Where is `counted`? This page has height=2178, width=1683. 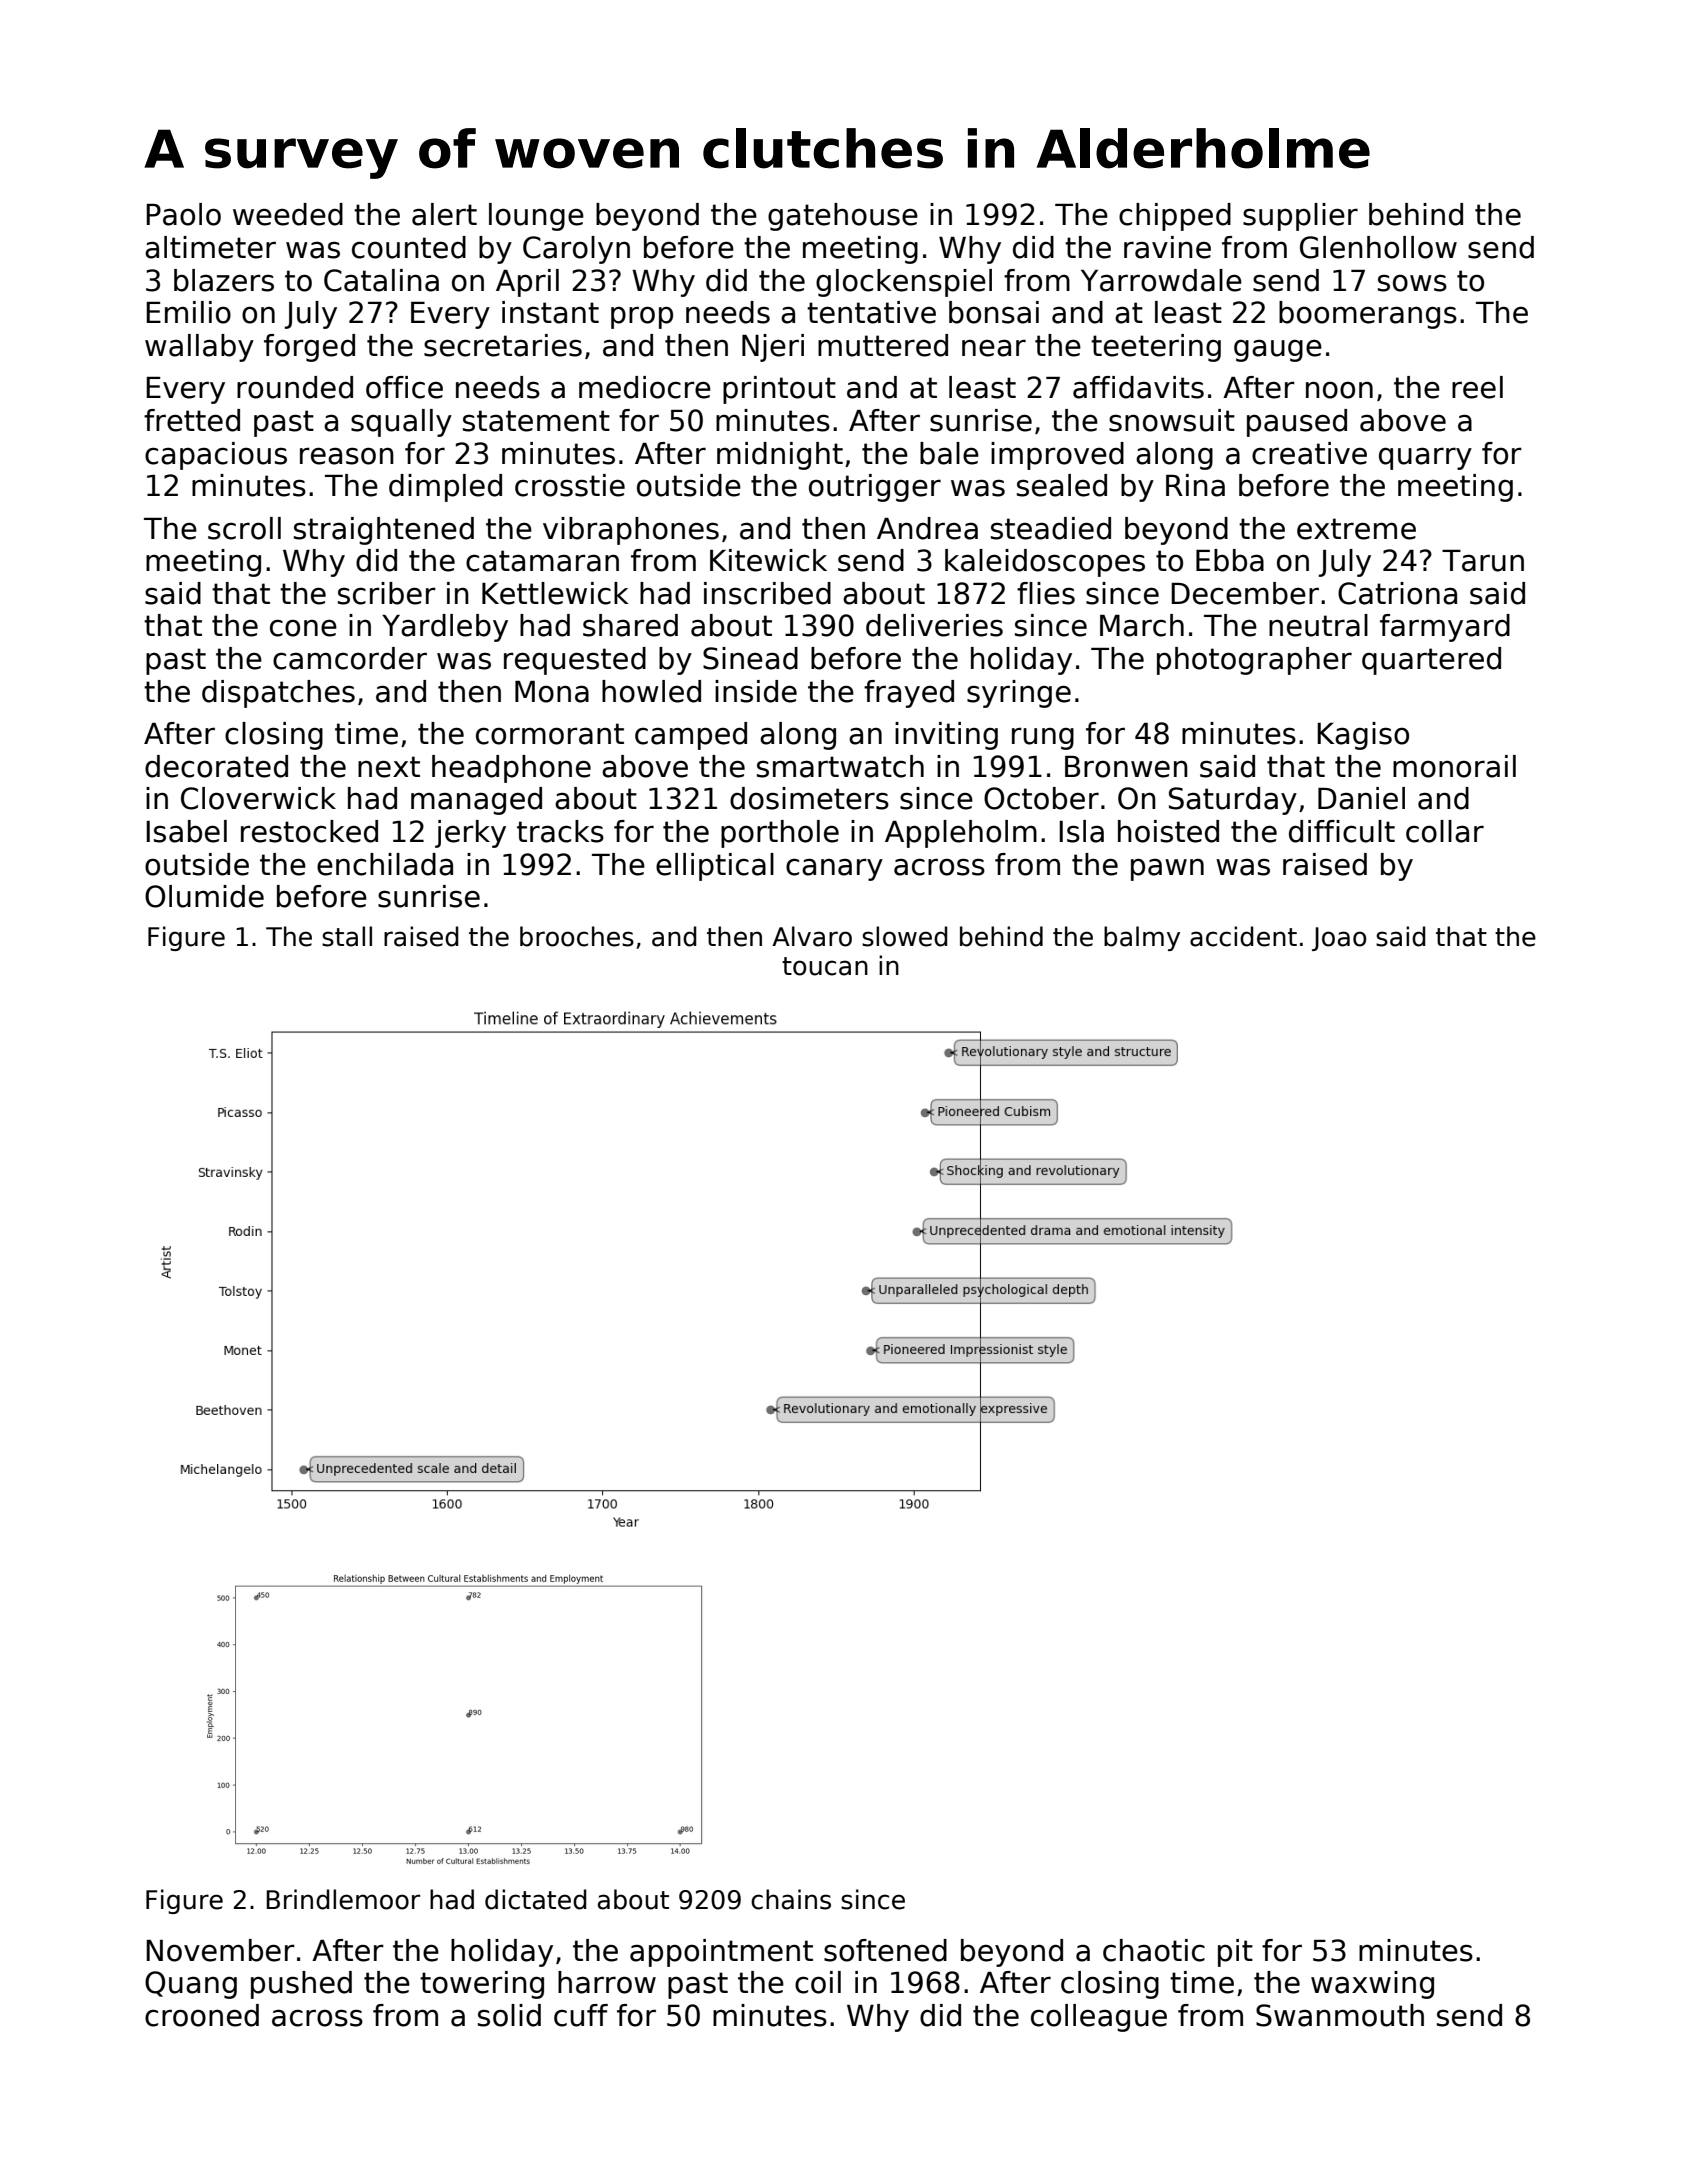 counted is located at coordinates (409, 247).
